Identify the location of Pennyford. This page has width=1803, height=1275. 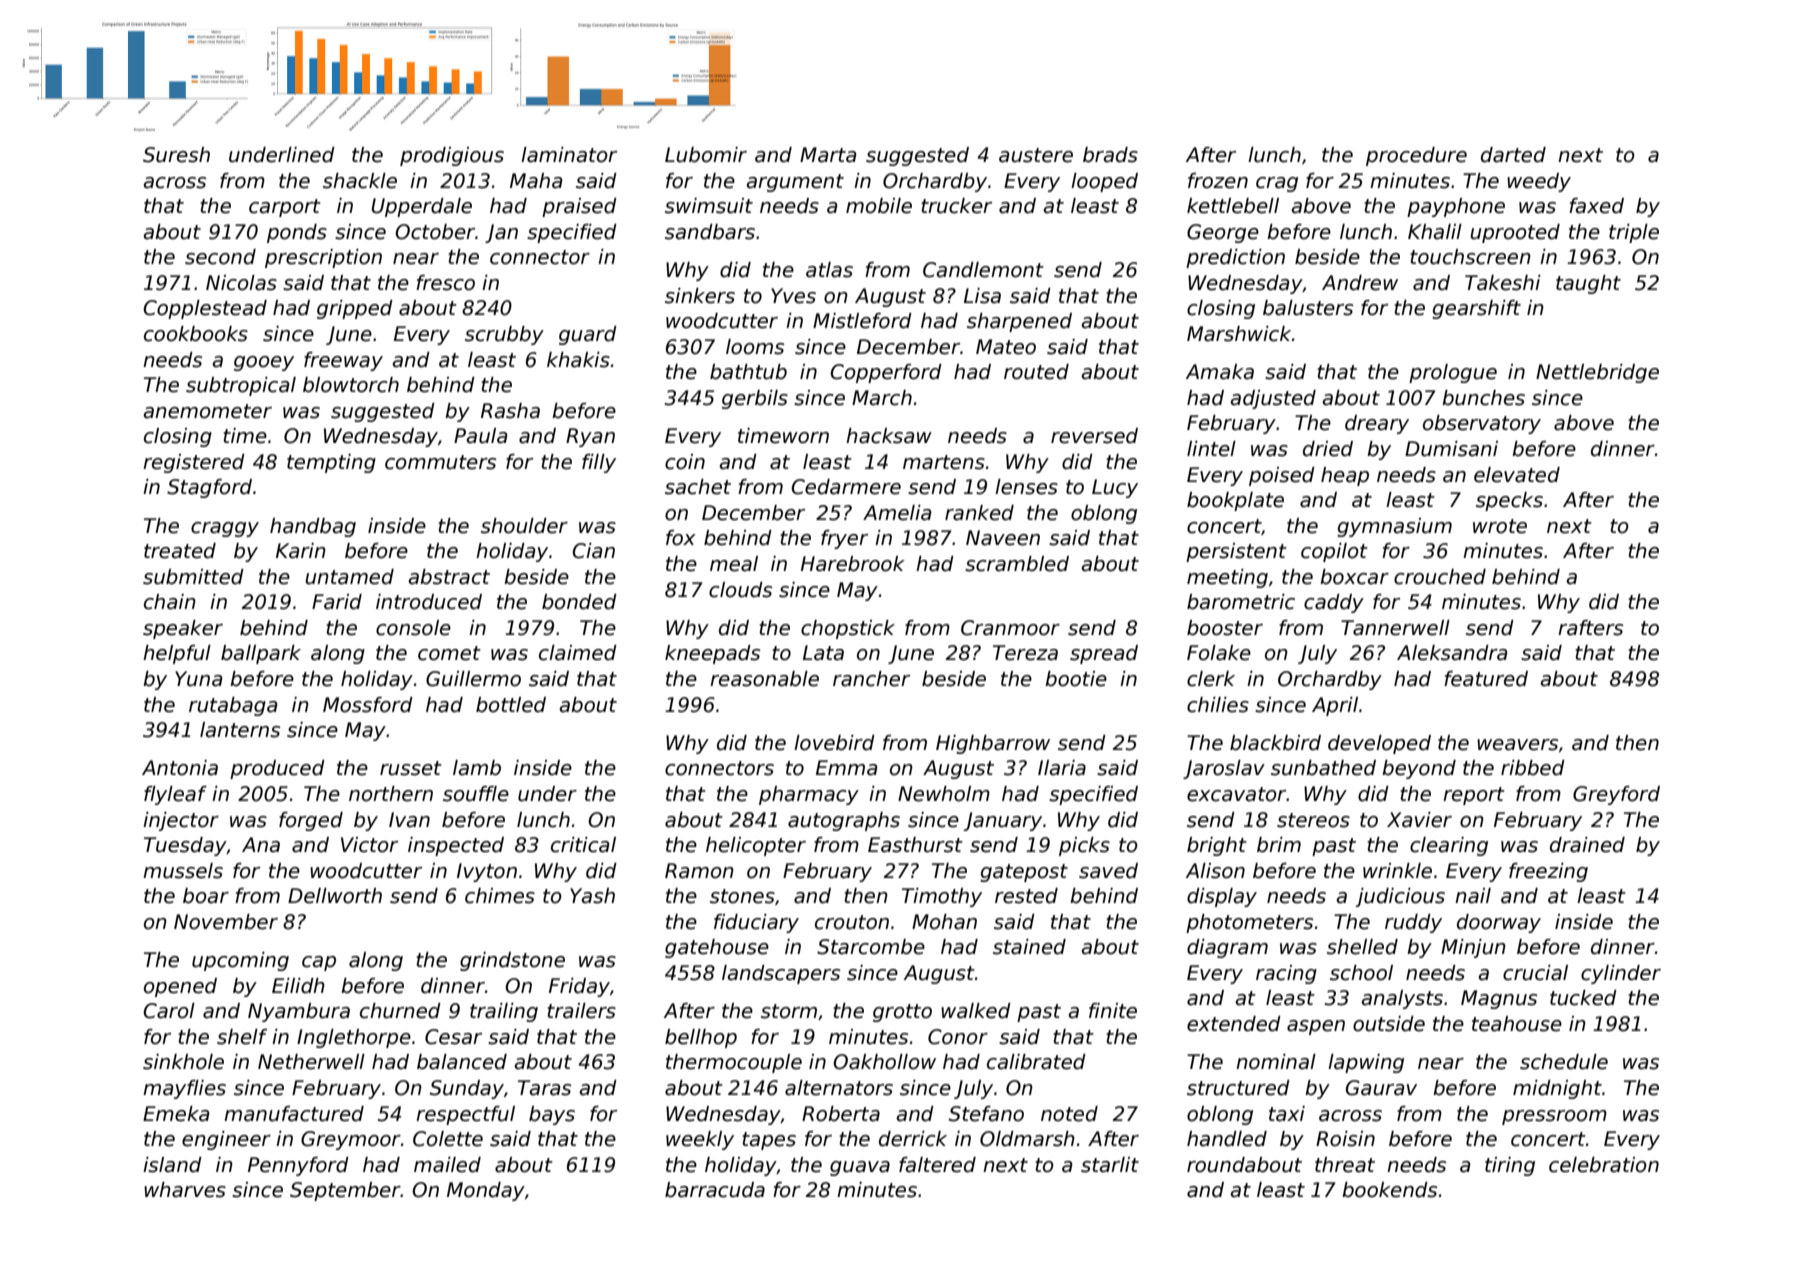
(298, 1166).
